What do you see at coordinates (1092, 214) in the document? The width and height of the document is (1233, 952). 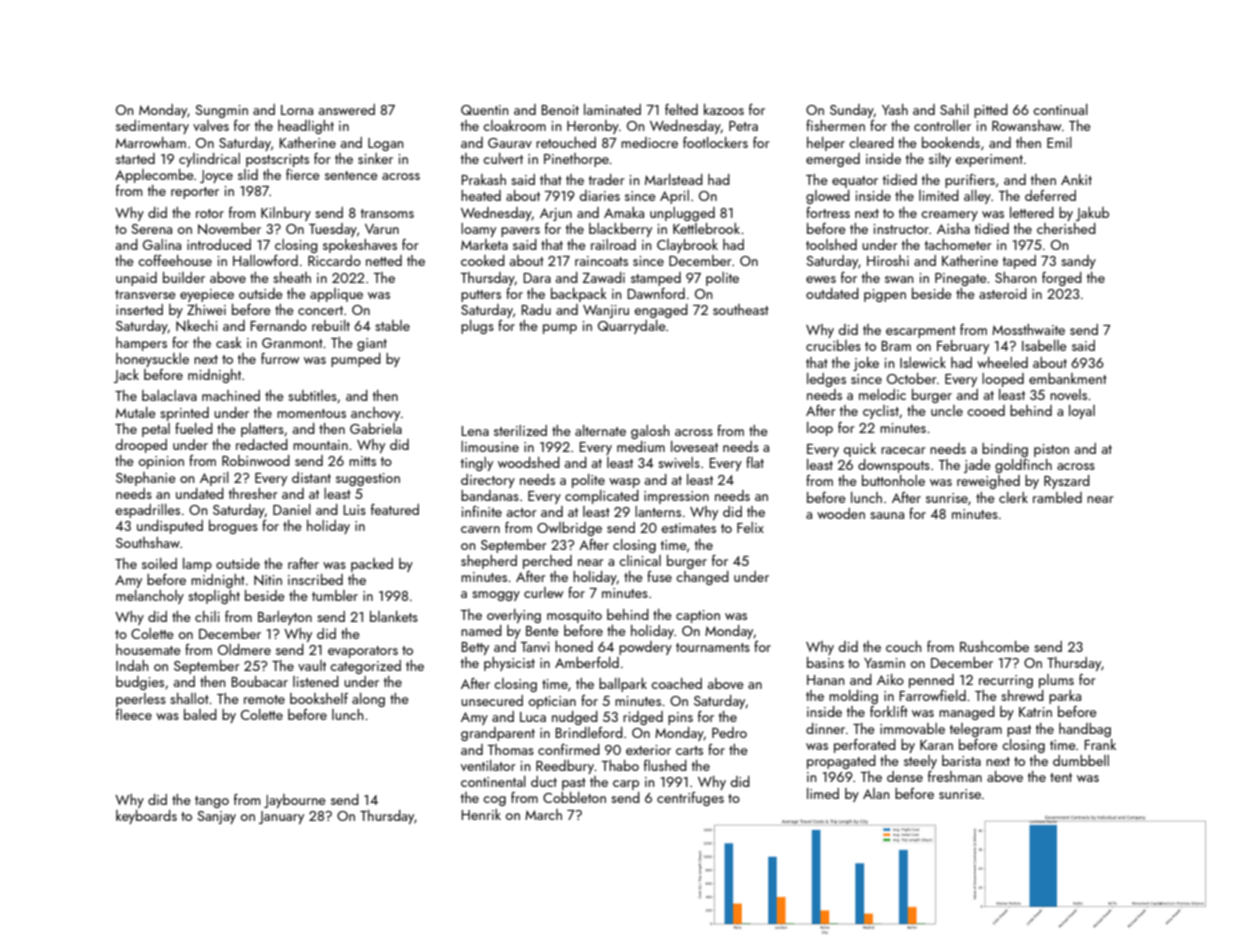 I see `Jakub` at bounding box center [1092, 214].
